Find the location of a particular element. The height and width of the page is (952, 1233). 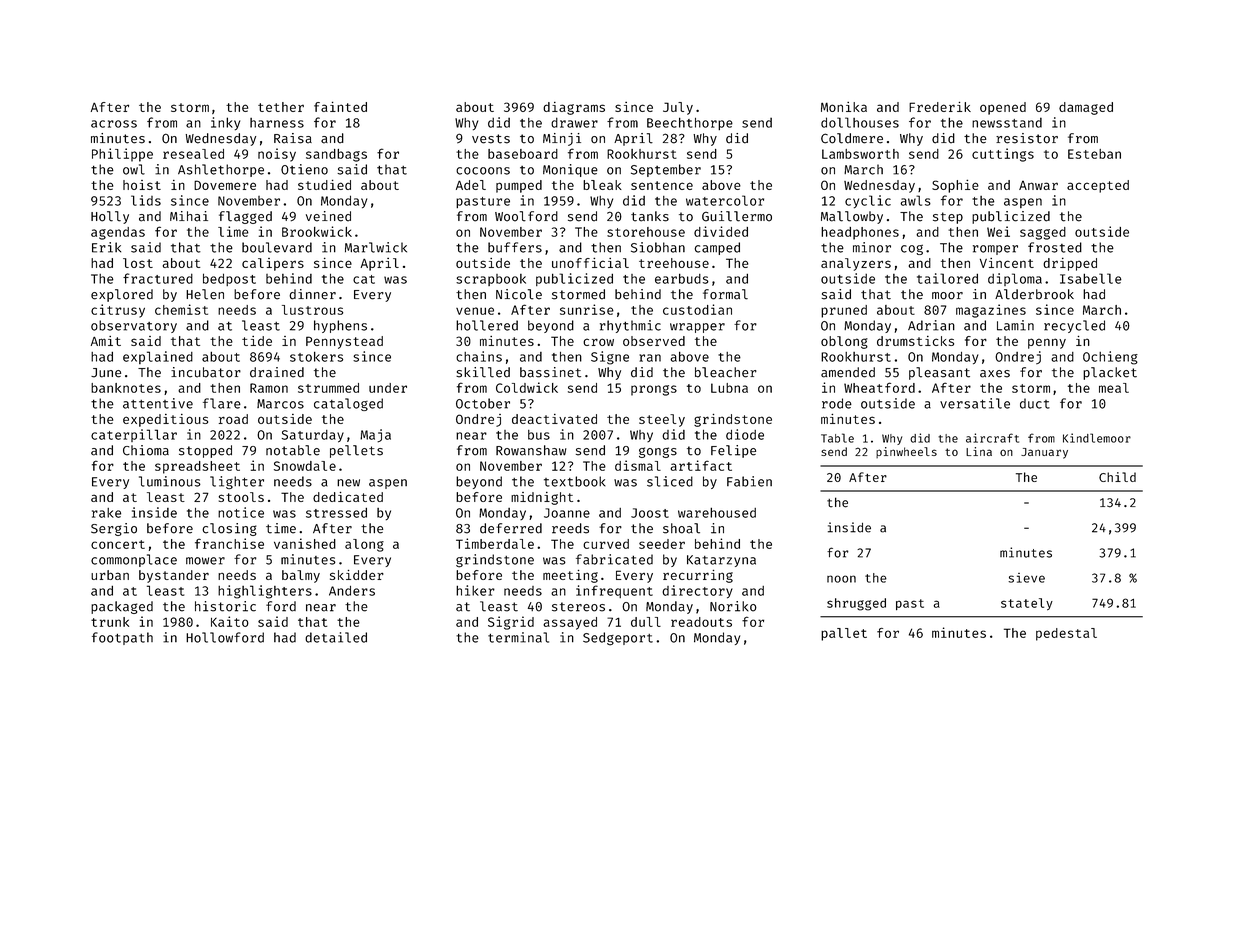

Minji is located at coordinates (562, 139).
